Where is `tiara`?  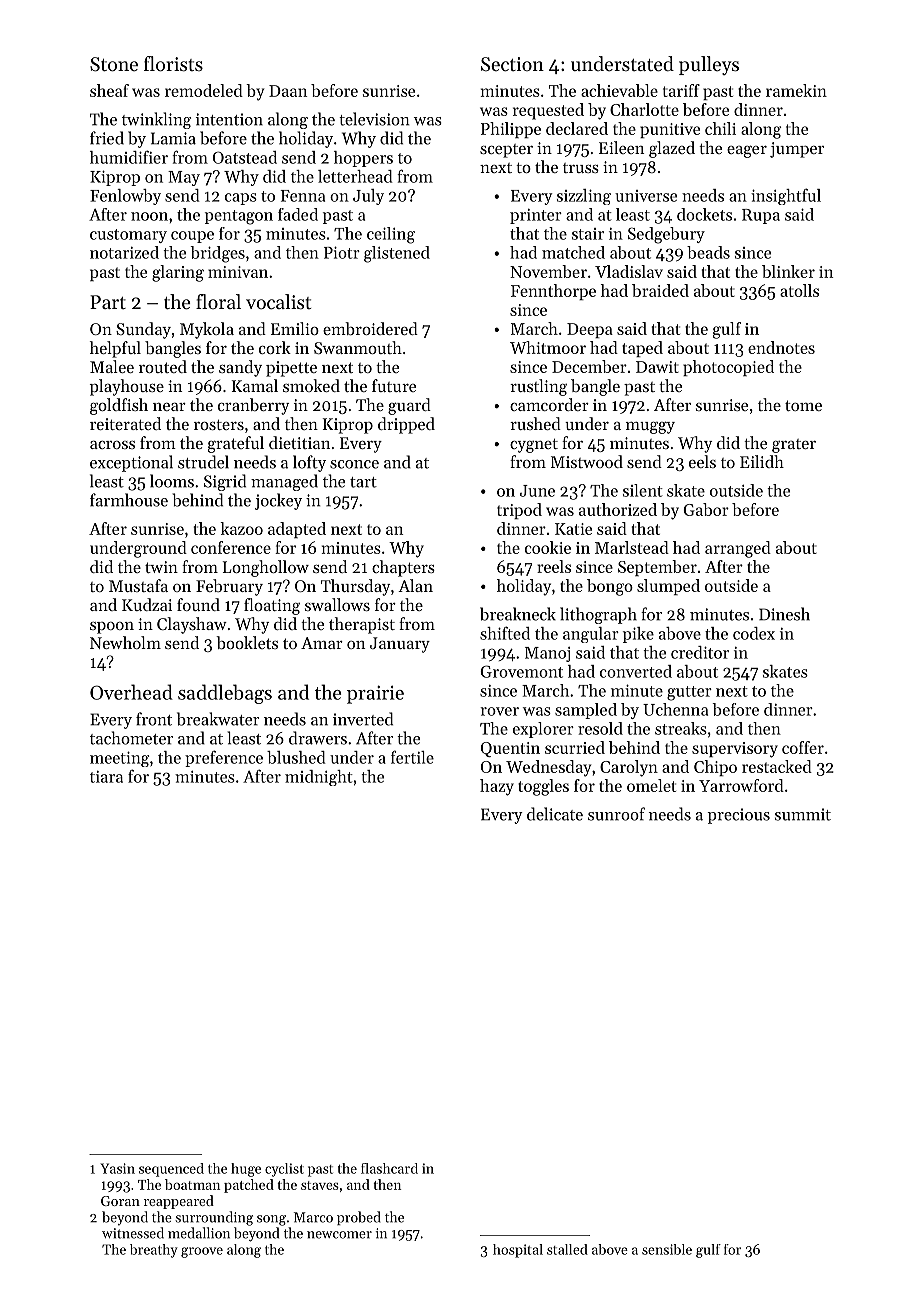 tiara is located at coordinates (106, 777).
